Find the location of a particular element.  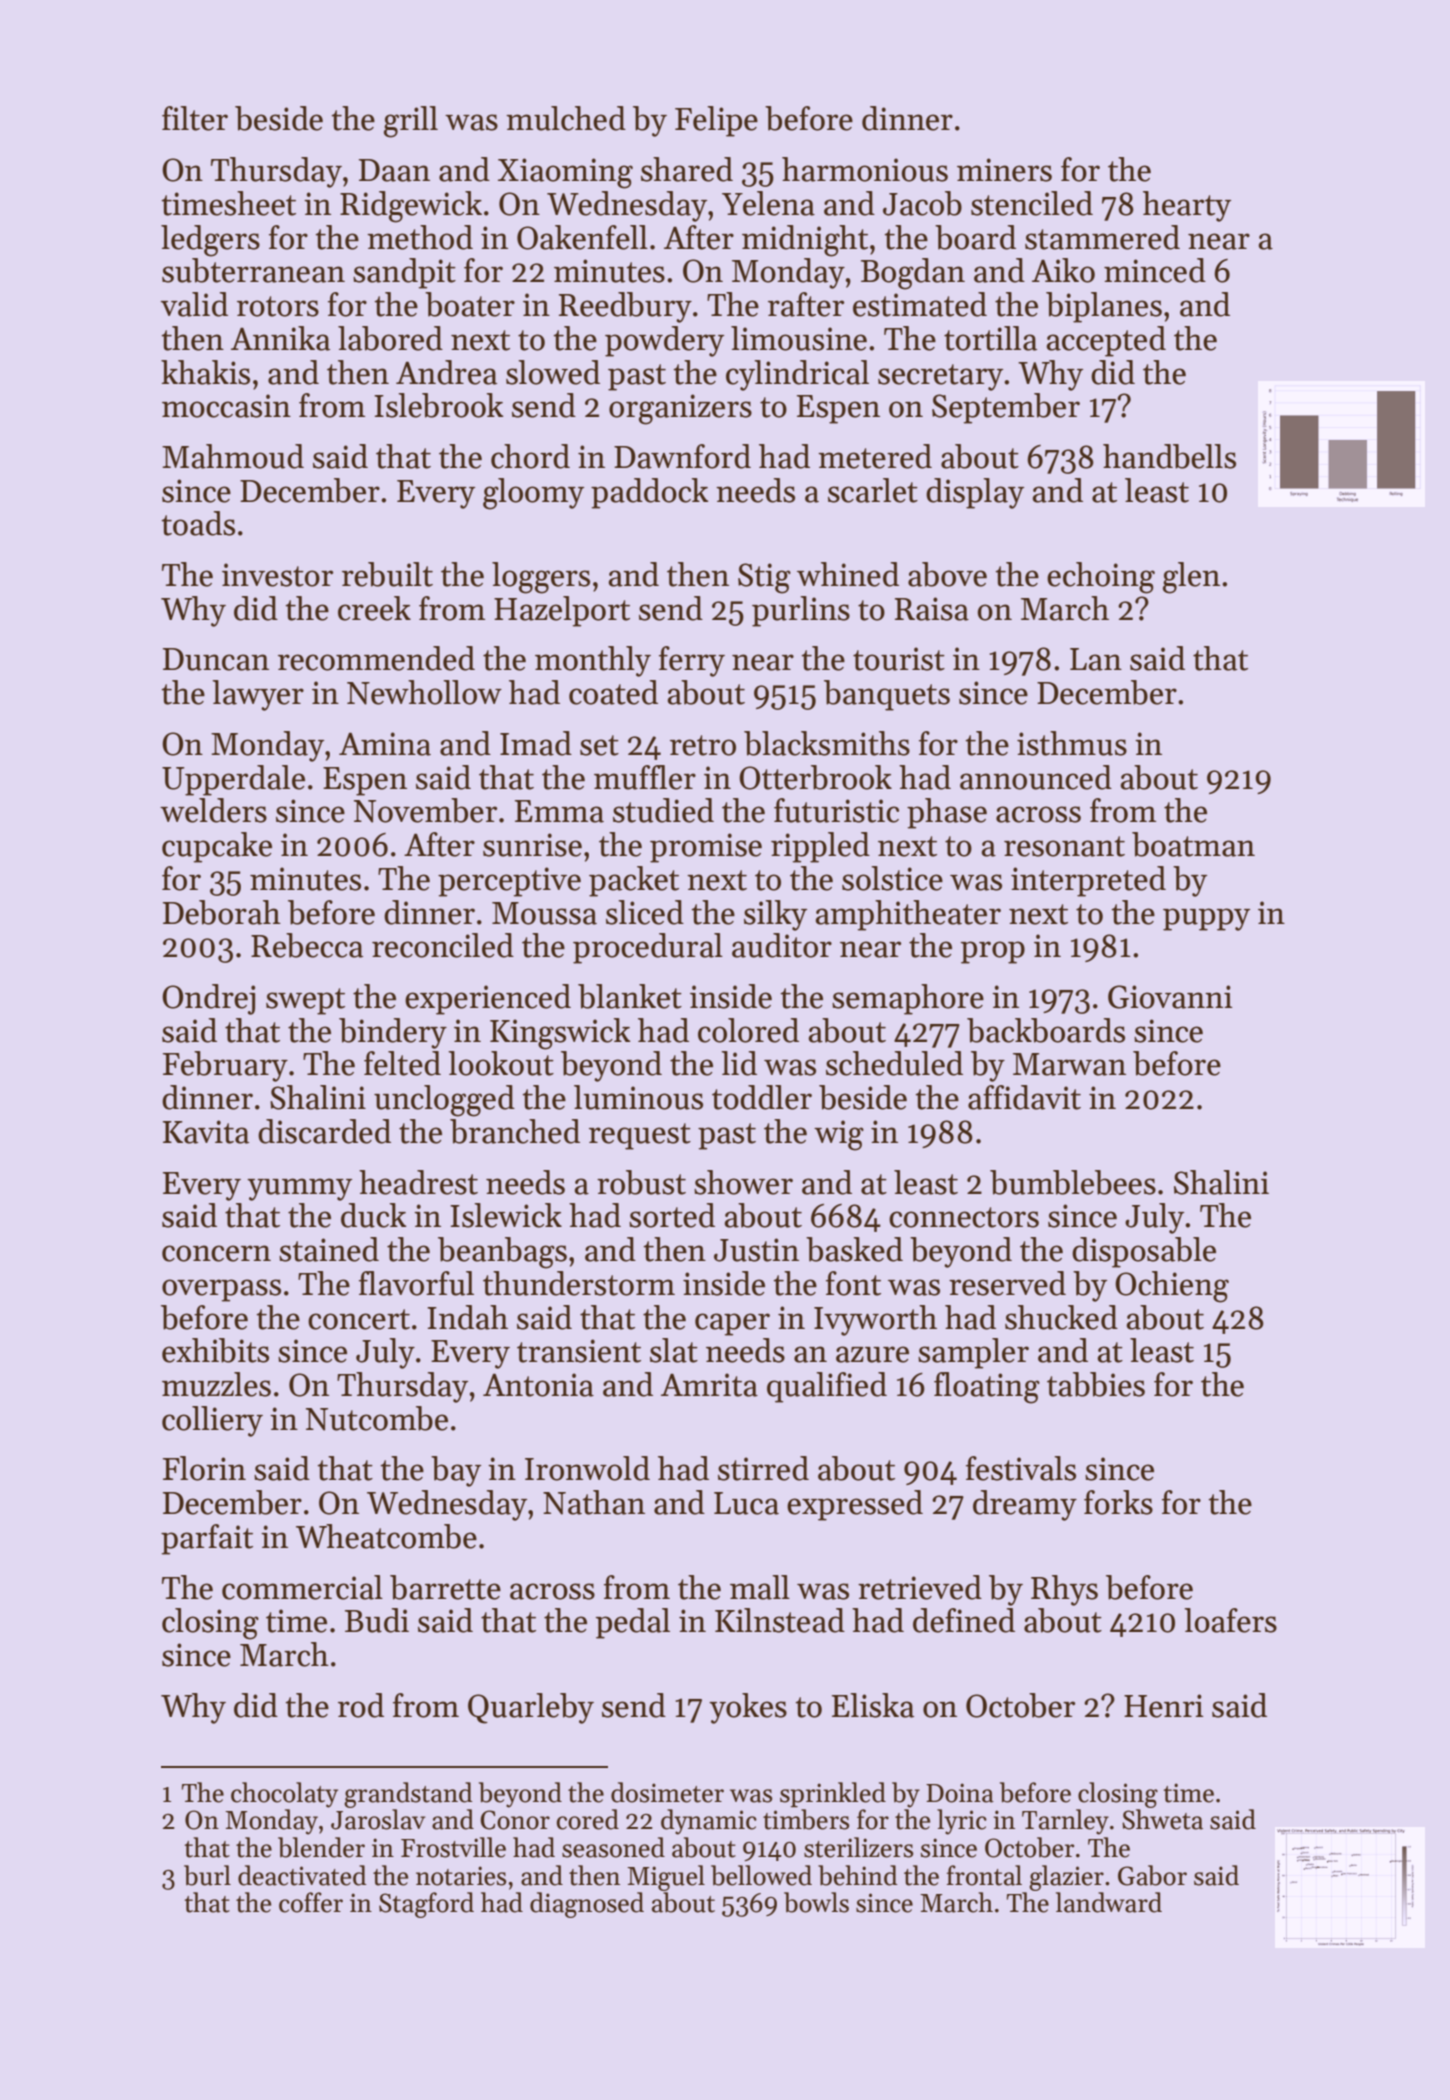

Daan is located at coordinates (394, 170).
